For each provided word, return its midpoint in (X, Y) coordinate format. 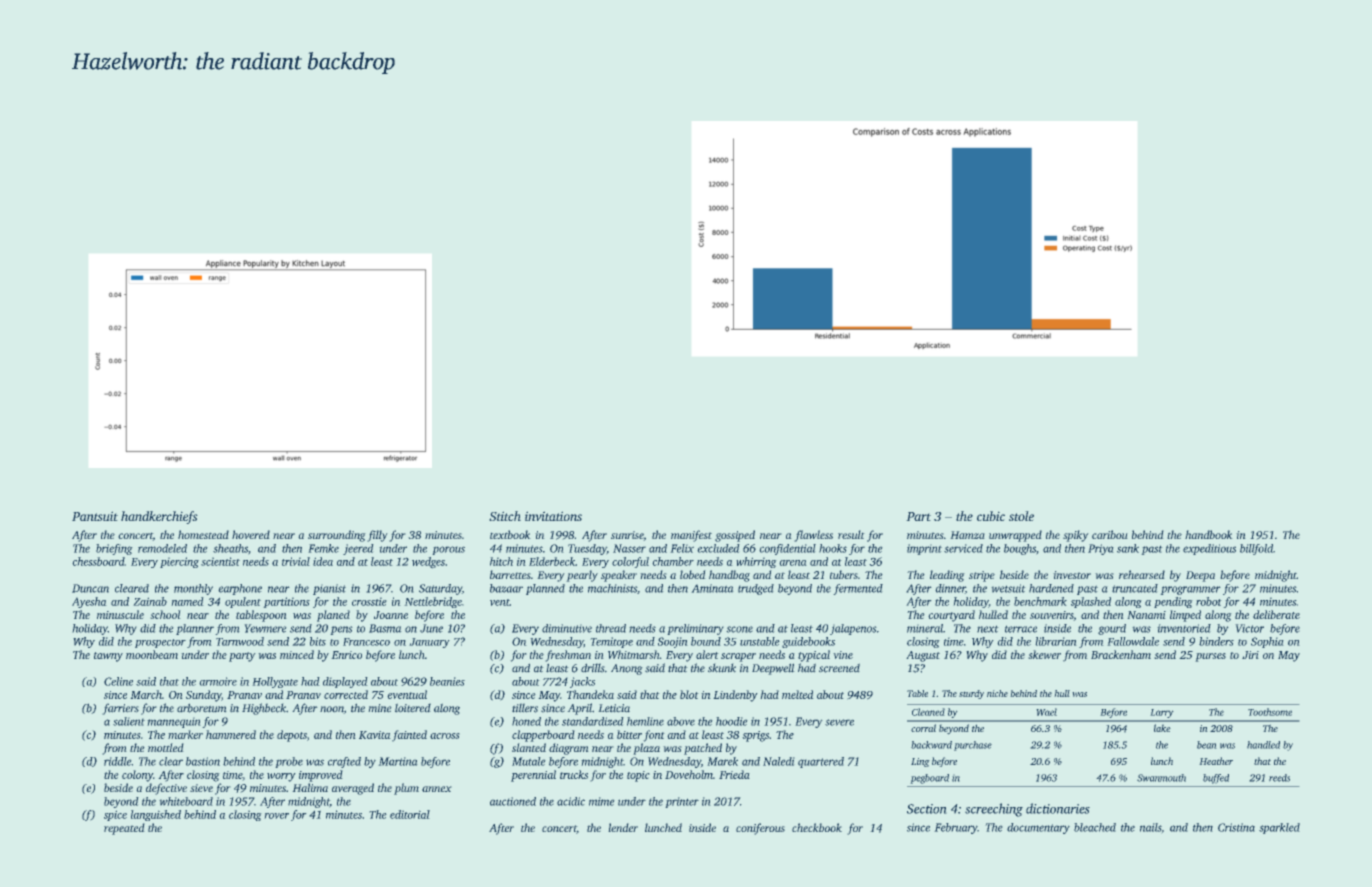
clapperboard (543, 736)
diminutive (567, 628)
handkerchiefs (159, 517)
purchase (973, 746)
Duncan (90, 588)
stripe (982, 576)
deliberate (1276, 614)
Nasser (629, 548)
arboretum (202, 708)
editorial (410, 814)
